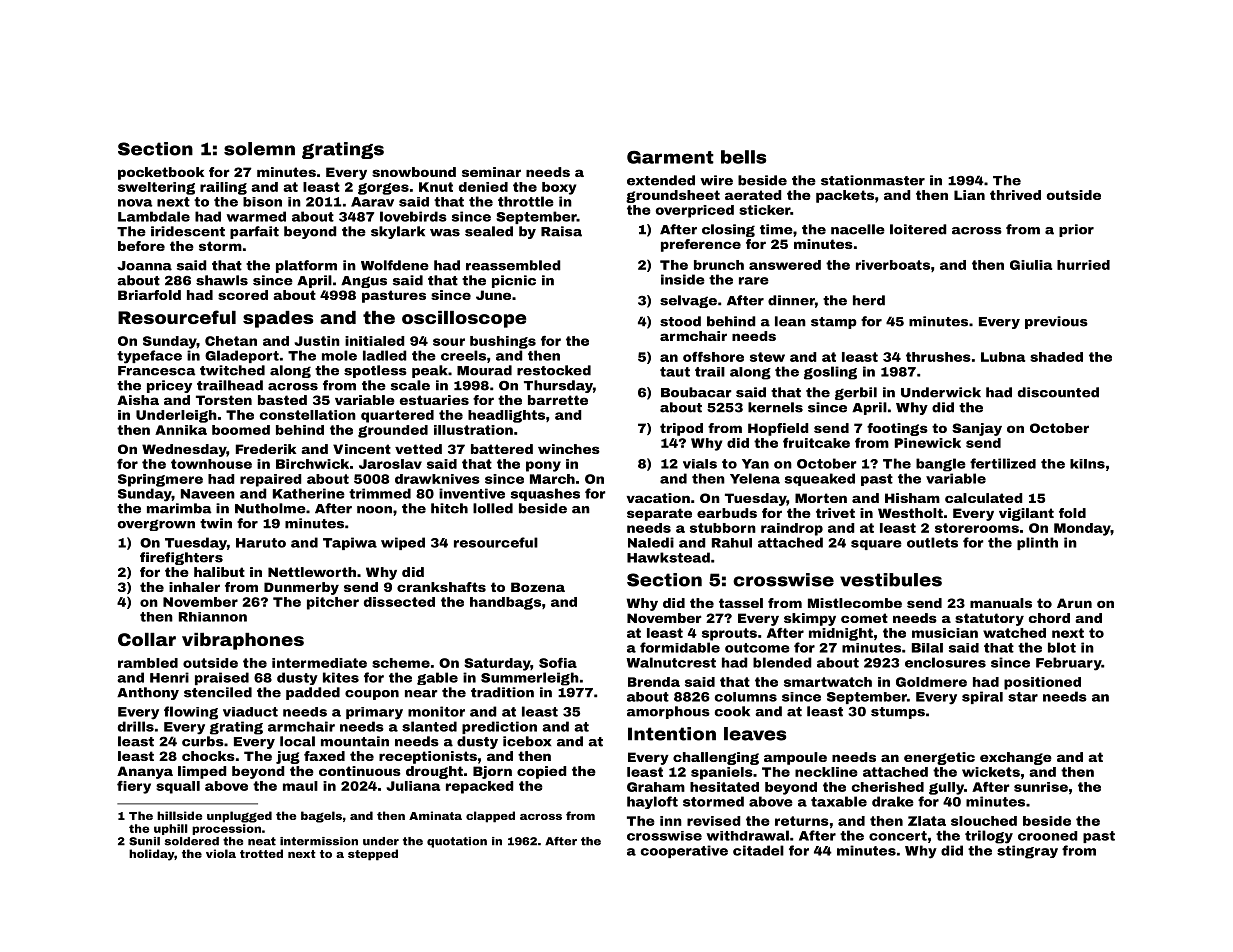 The height and width of the screenshot is (952, 1233). What do you see at coordinates (1027, 852) in the screenshot?
I see `stingray` at bounding box center [1027, 852].
